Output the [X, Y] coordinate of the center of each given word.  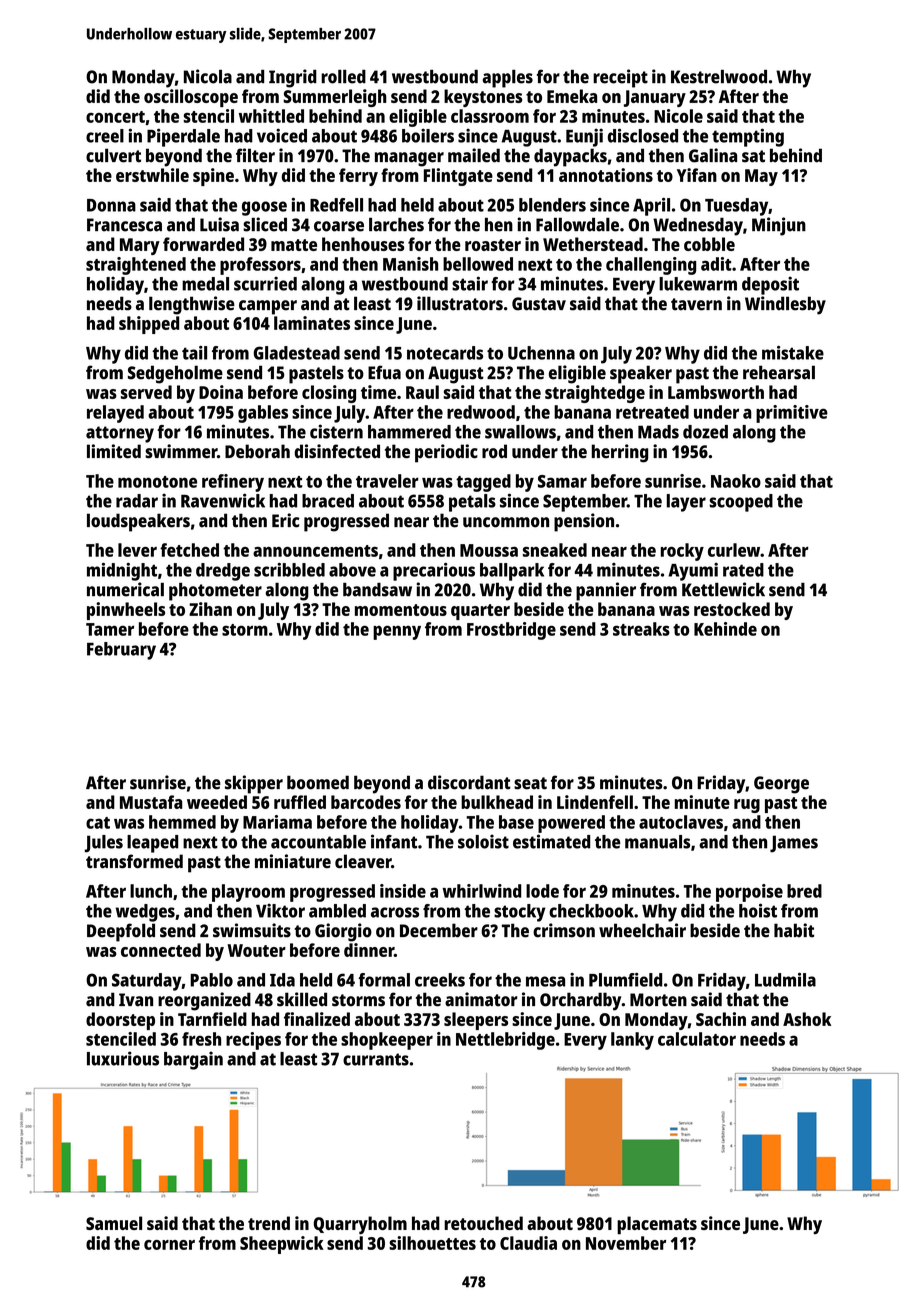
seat [530, 783]
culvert [113, 155]
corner [169, 1245]
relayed [115, 414]
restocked [732, 609]
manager [409, 159]
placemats [657, 1225]
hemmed [182, 822]
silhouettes [432, 1243]
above [352, 570]
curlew [734, 550]
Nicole [678, 116]
